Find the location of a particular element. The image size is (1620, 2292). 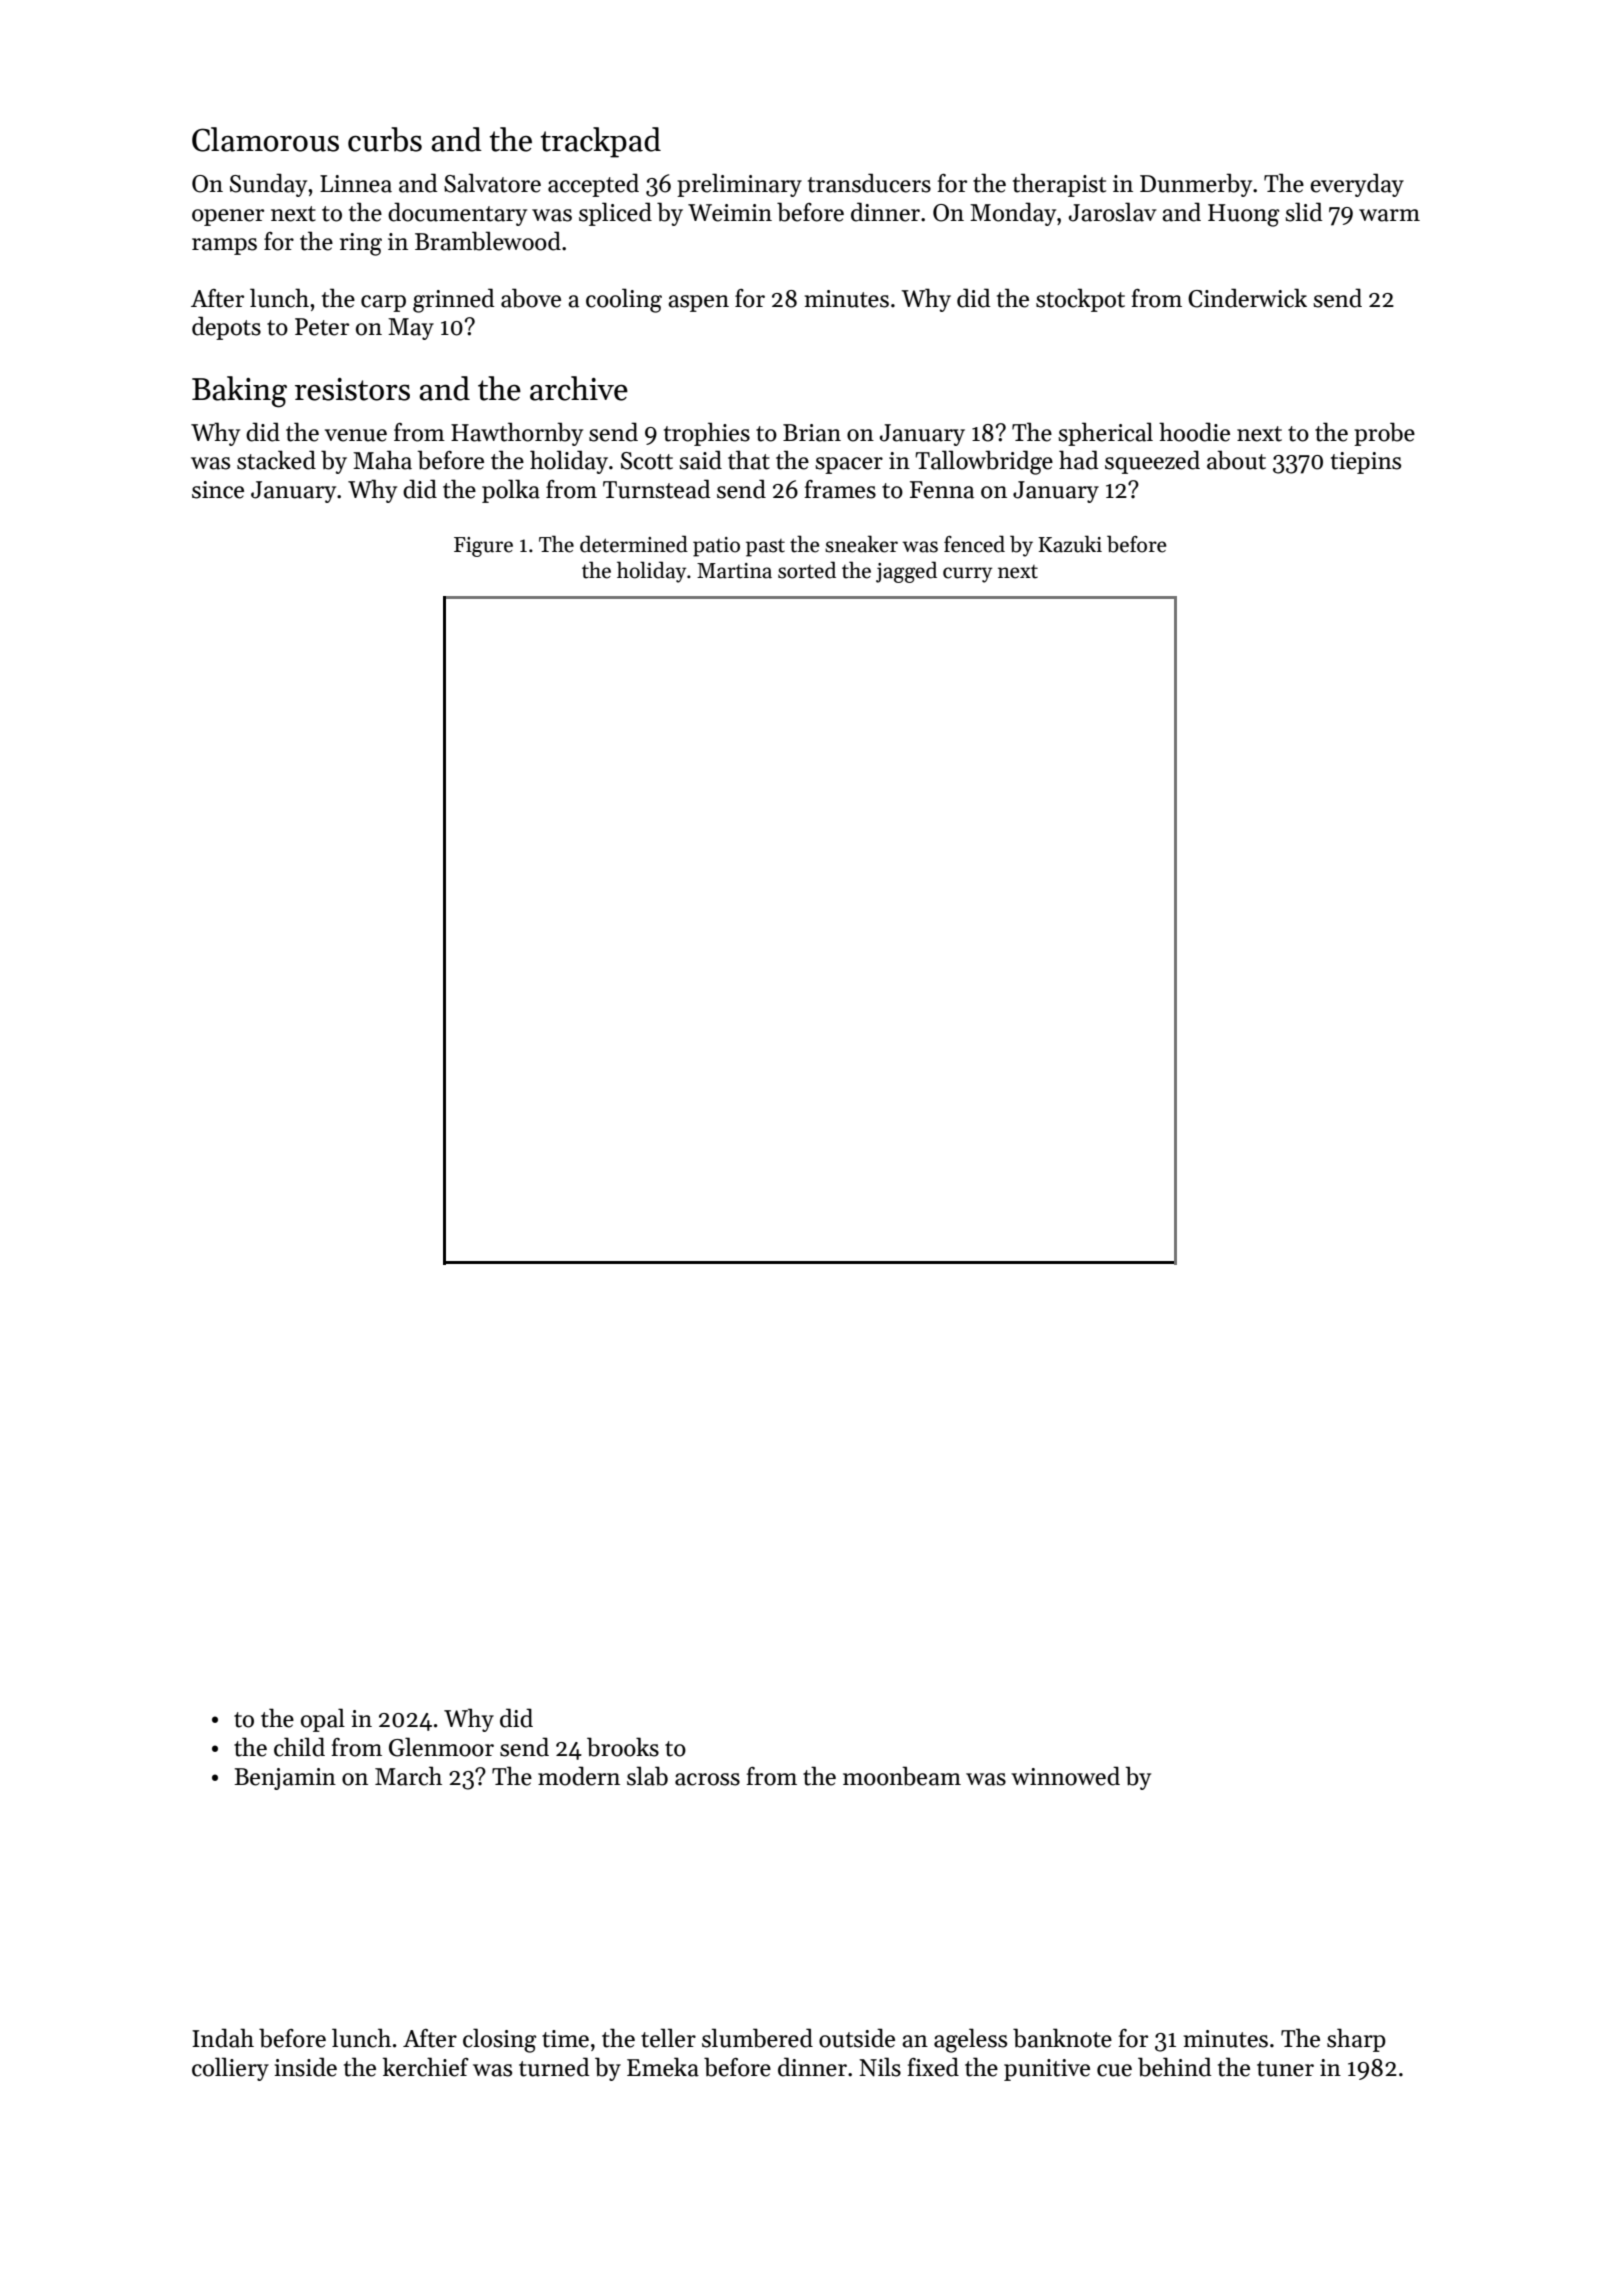

opal is located at coordinates (323, 1720).
